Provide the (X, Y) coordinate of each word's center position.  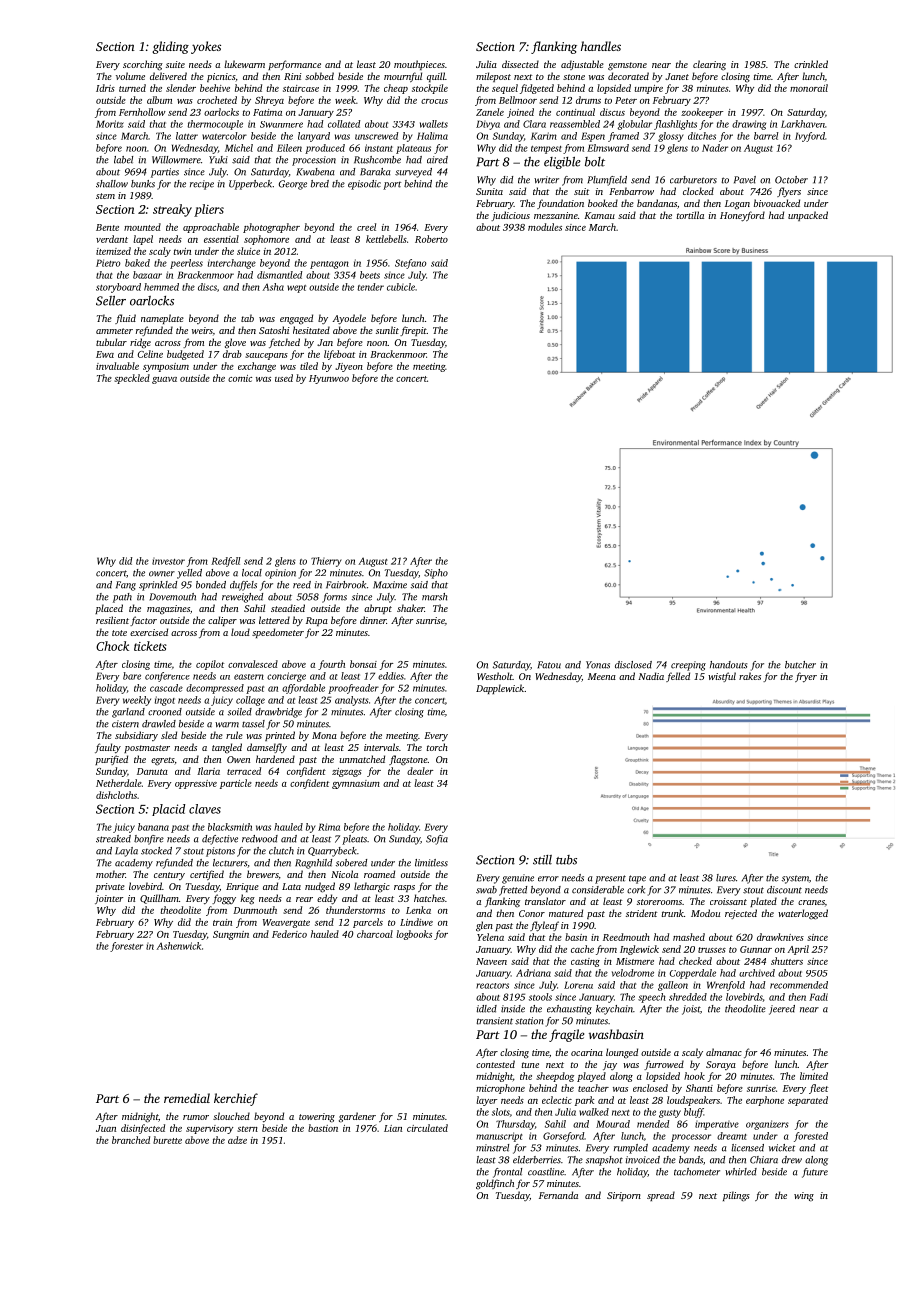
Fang (126, 586)
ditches (702, 136)
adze (237, 1140)
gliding (170, 47)
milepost (493, 77)
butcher (800, 665)
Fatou (549, 665)
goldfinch (495, 1184)
